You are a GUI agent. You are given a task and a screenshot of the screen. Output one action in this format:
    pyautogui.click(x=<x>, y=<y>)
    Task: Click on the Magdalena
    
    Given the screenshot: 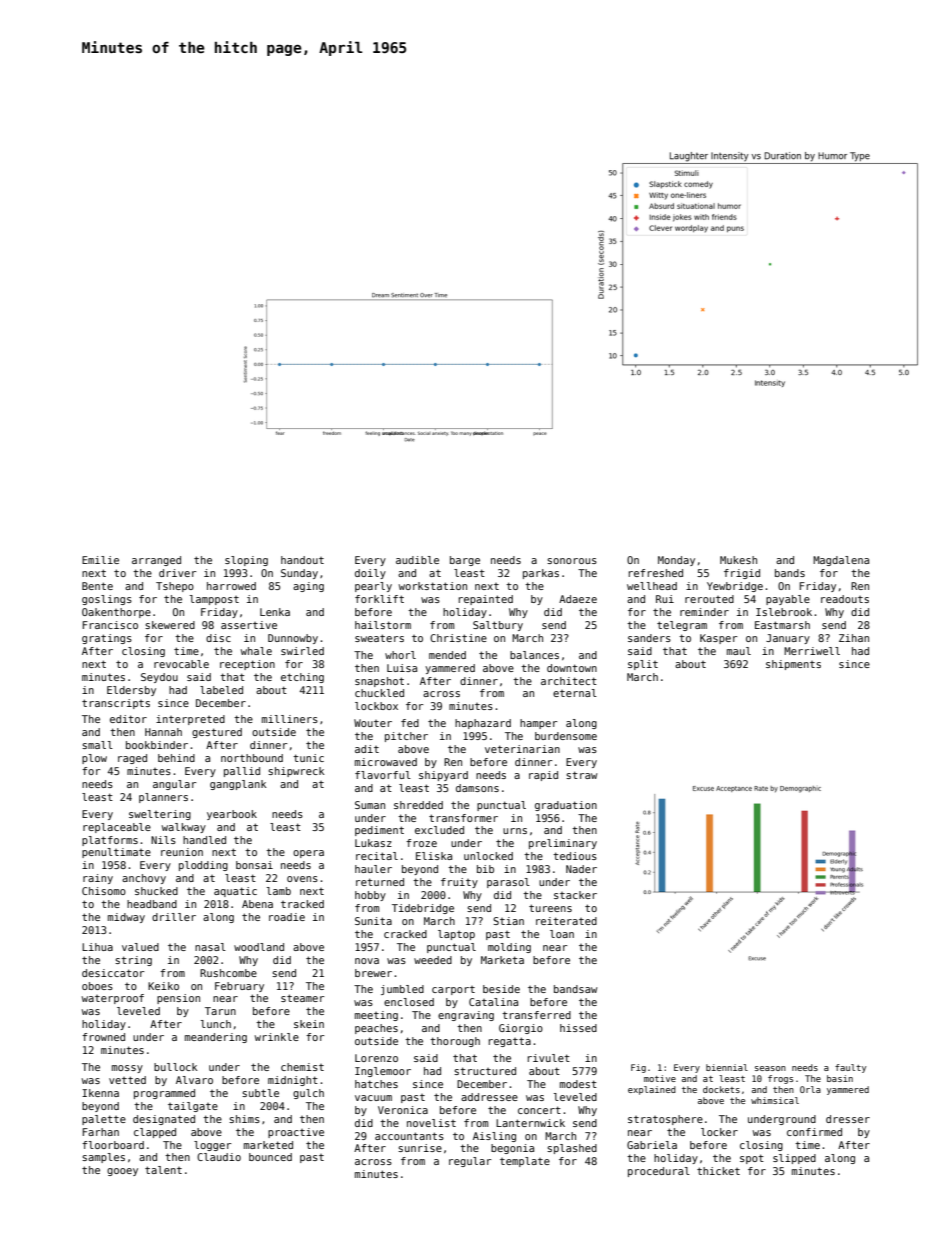 What is the action you would take?
    pyautogui.click(x=841, y=561)
